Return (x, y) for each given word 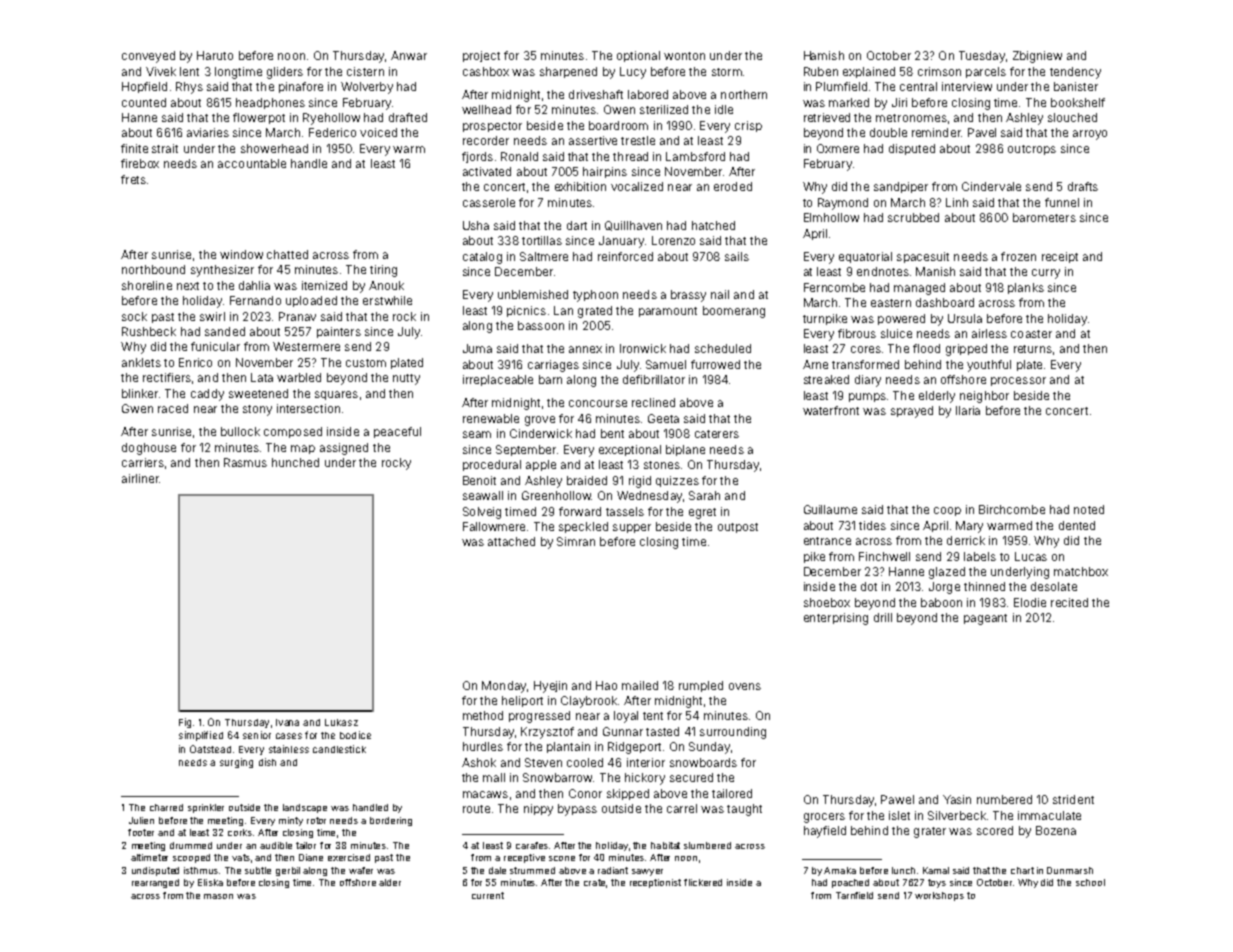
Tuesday (982, 57)
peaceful (397, 432)
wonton (684, 56)
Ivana (287, 722)
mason (218, 896)
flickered (703, 882)
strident (1073, 799)
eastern (891, 303)
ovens (745, 686)
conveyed (148, 57)
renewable (491, 418)
